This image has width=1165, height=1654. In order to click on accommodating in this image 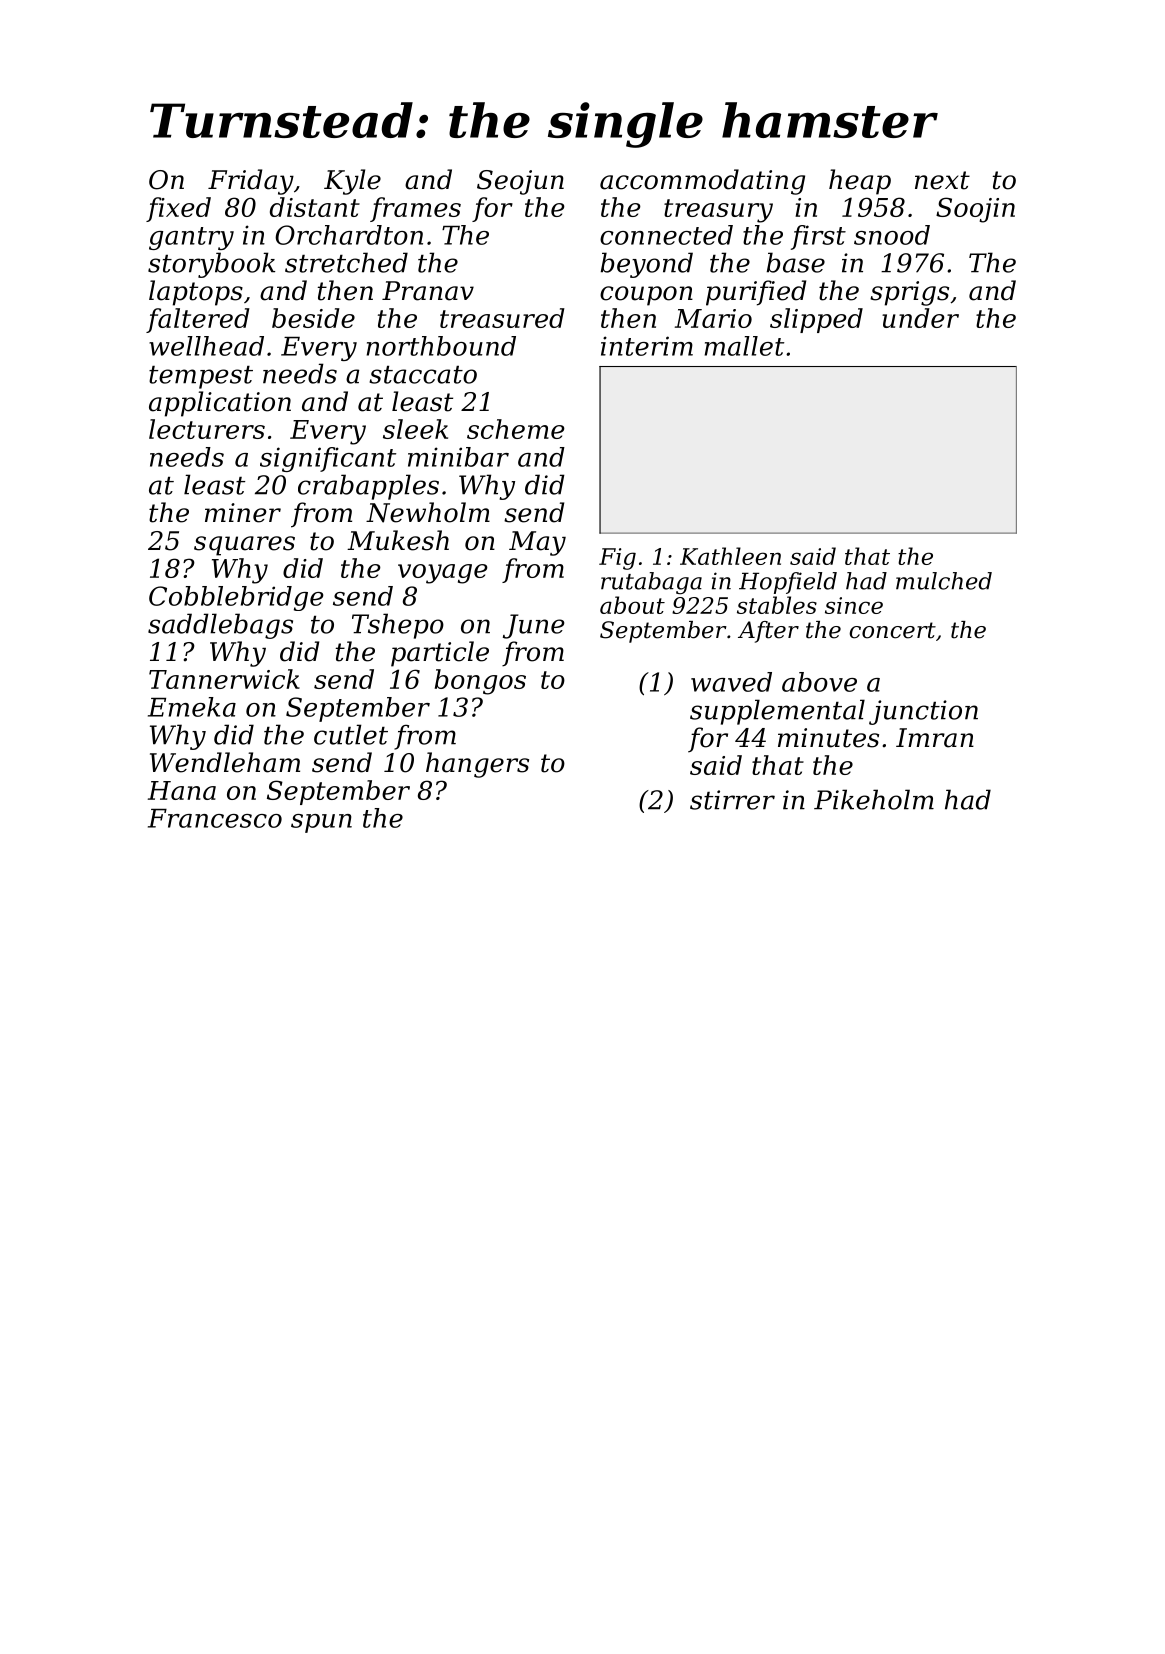, I will do `click(702, 182)`.
